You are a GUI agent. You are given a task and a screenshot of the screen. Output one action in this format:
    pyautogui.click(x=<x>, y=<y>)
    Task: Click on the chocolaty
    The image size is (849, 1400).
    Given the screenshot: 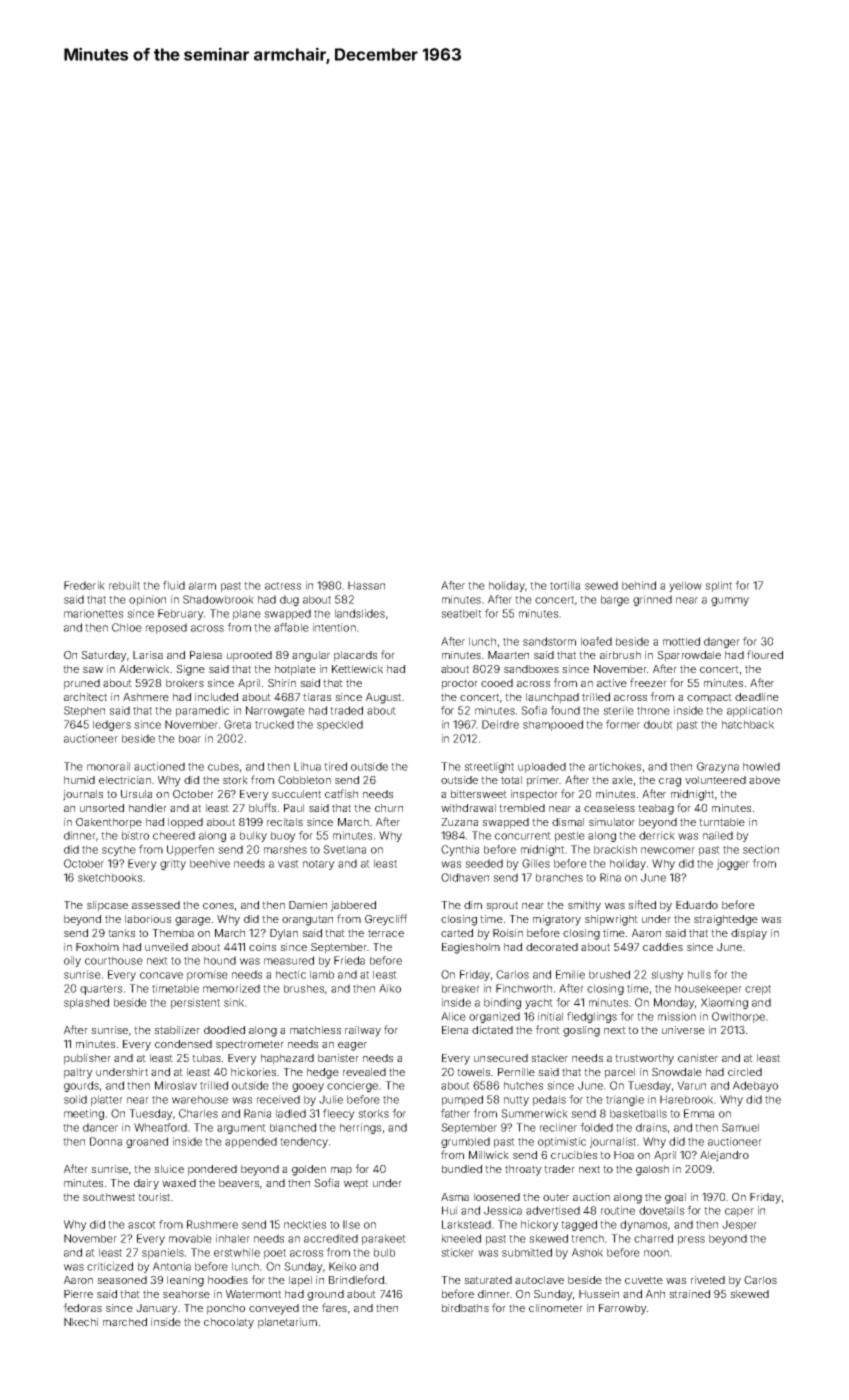 What is the action you would take?
    pyautogui.click(x=229, y=1323)
